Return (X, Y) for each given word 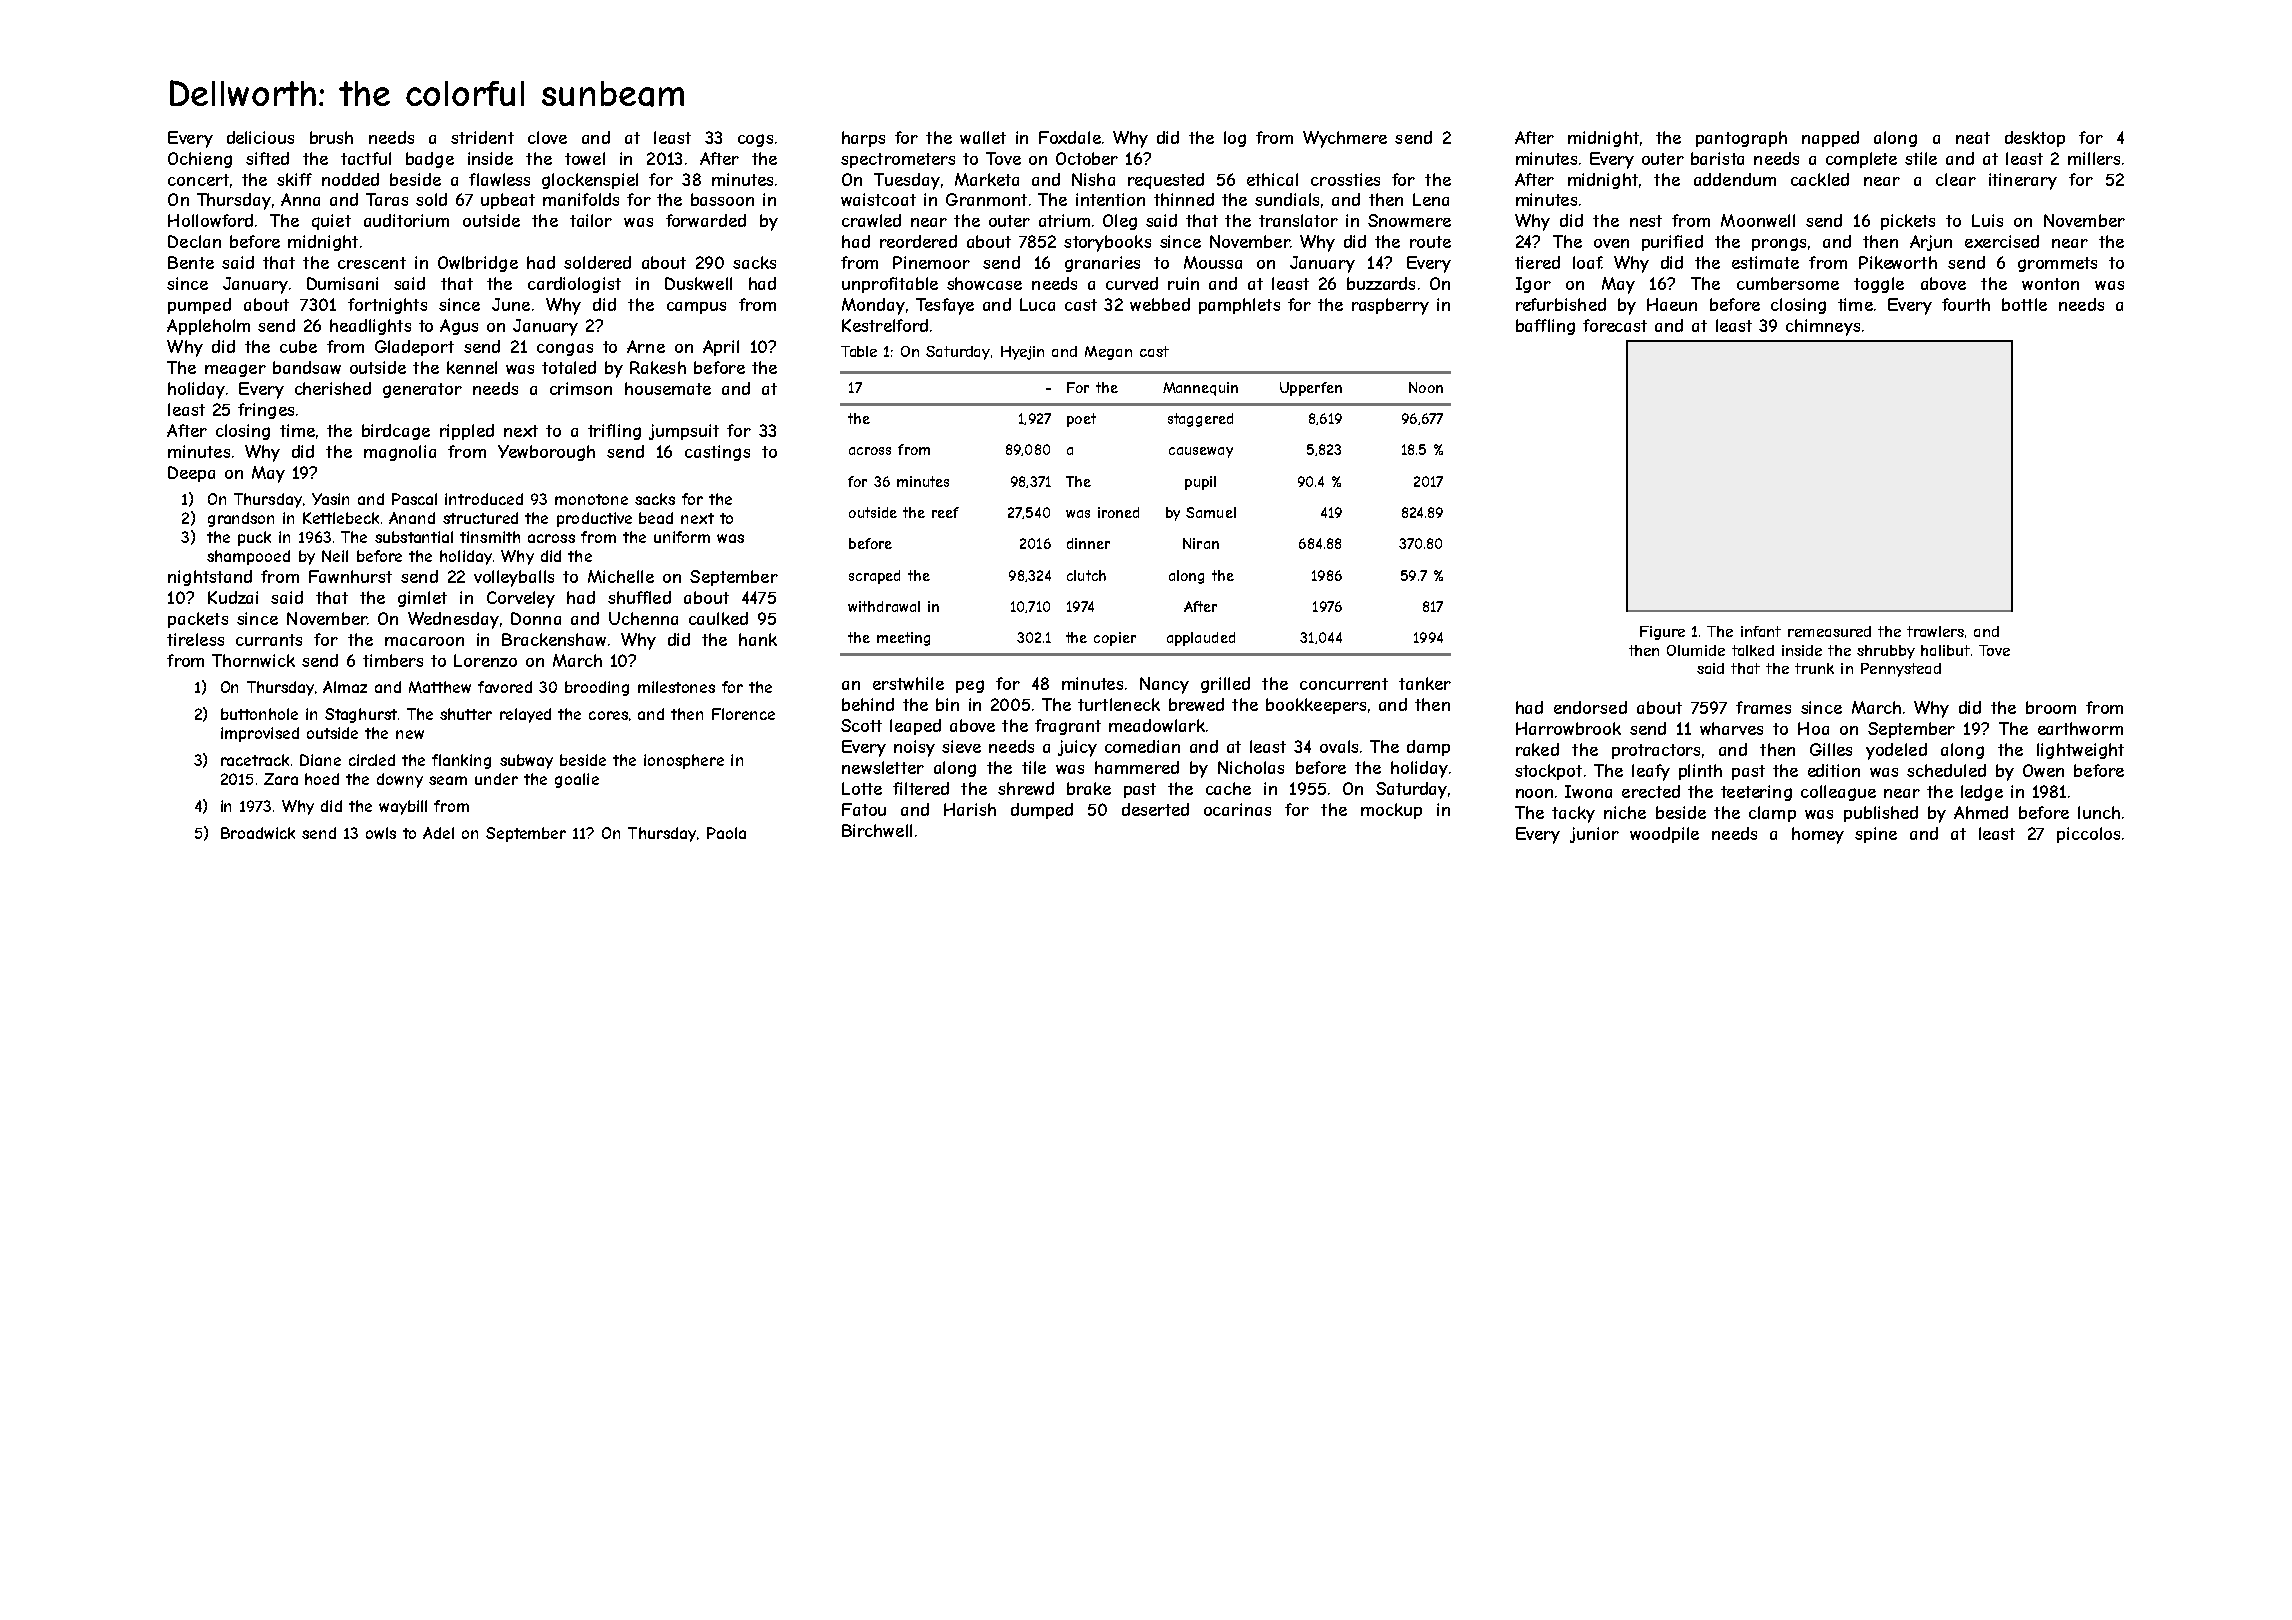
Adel (438, 833)
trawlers (1935, 631)
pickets (1908, 222)
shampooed (248, 557)
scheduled (1946, 770)
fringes (266, 411)
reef (945, 512)
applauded (1201, 639)
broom (2051, 707)
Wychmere (1345, 139)
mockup (1391, 811)
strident (482, 137)
